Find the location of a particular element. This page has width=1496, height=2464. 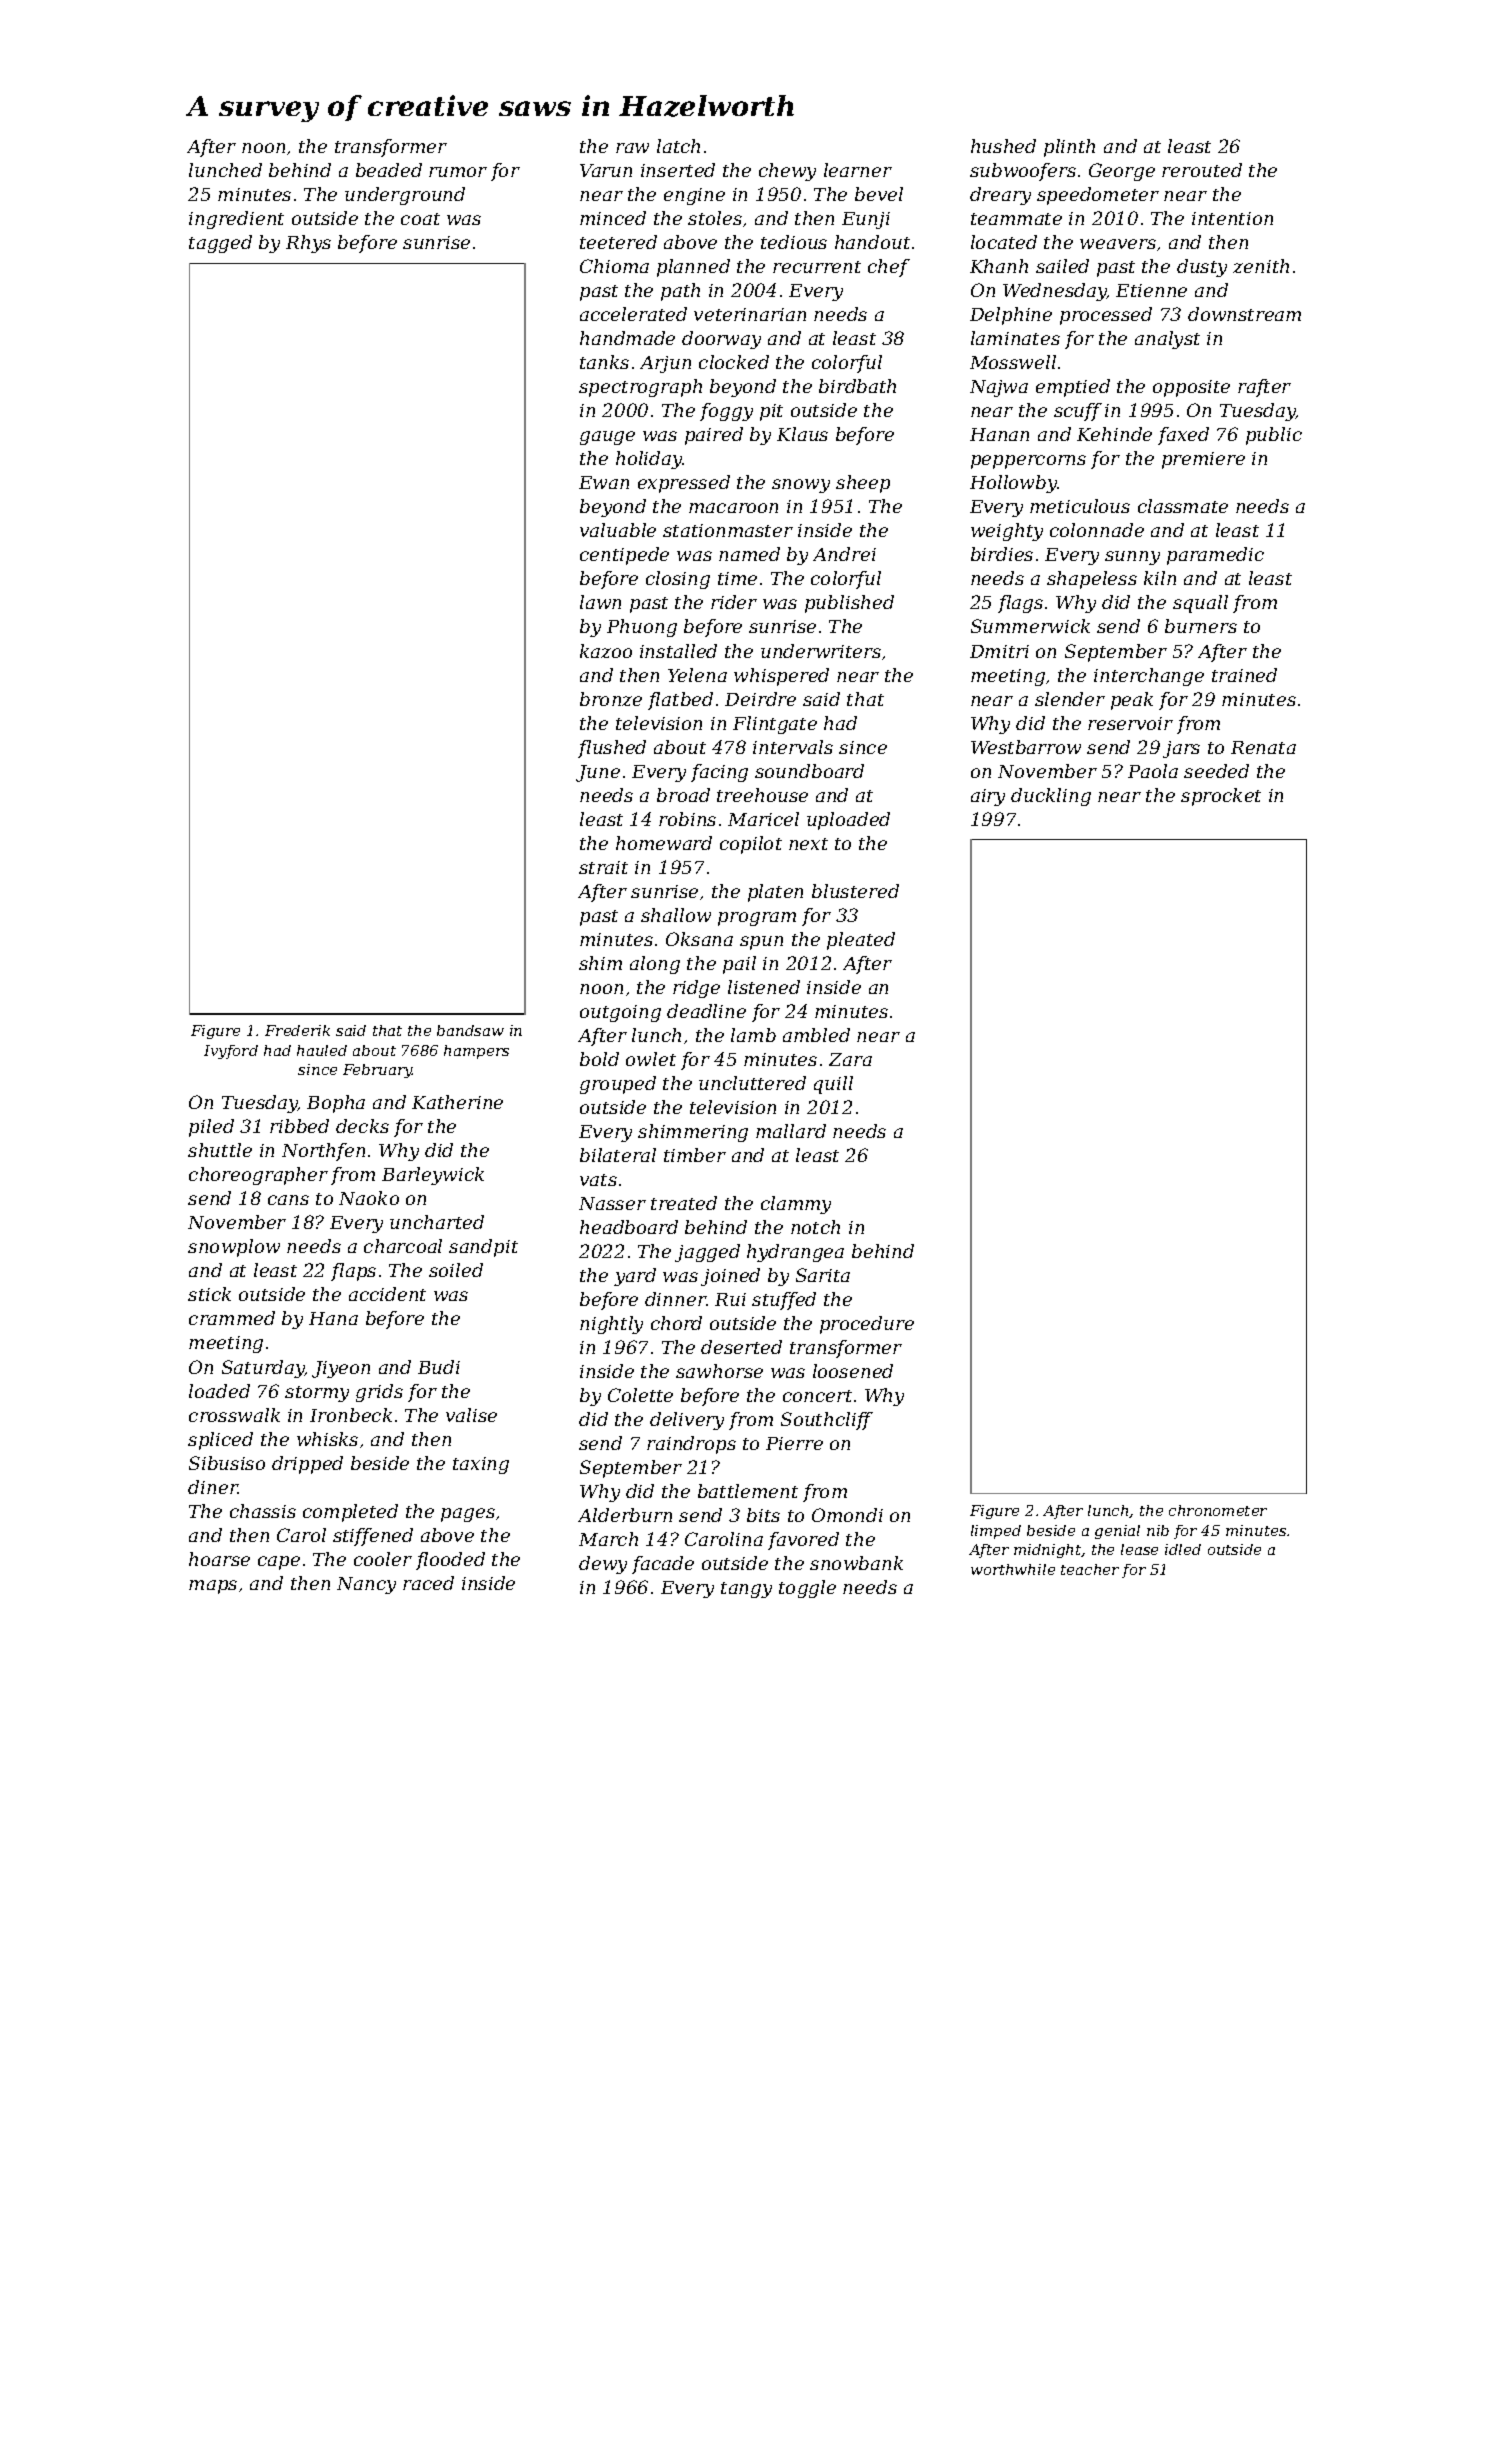

analyst is located at coordinates (1167, 340).
